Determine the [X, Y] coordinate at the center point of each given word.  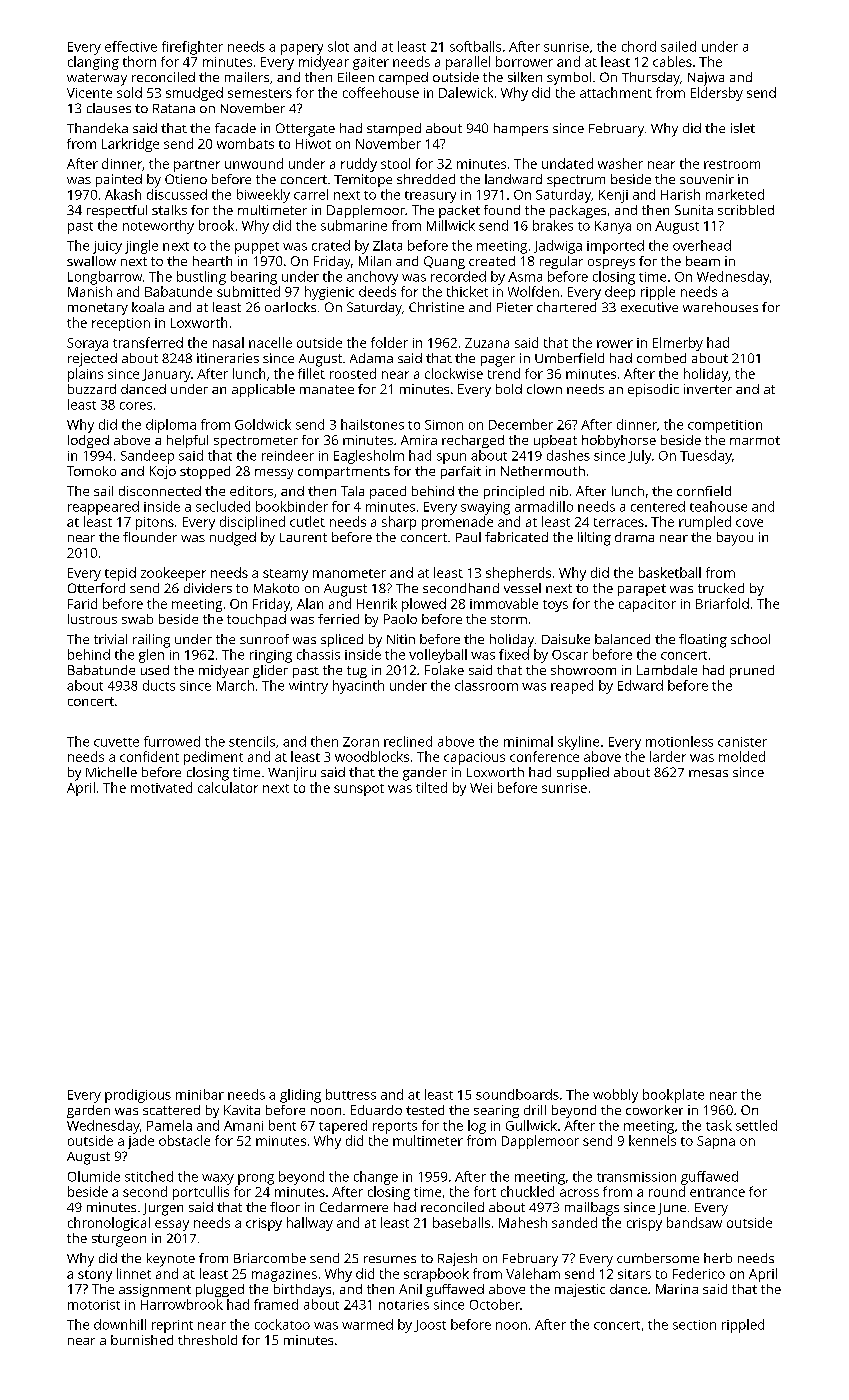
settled [756, 1125]
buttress [351, 1094]
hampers [521, 129]
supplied [583, 773]
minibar [200, 1094]
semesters [260, 93]
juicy [107, 247]
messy [274, 474]
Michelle [111, 772]
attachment [616, 92]
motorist [94, 1305]
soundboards [517, 1094]
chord [639, 46]
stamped [394, 129]
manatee [327, 389]
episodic [653, 390]
